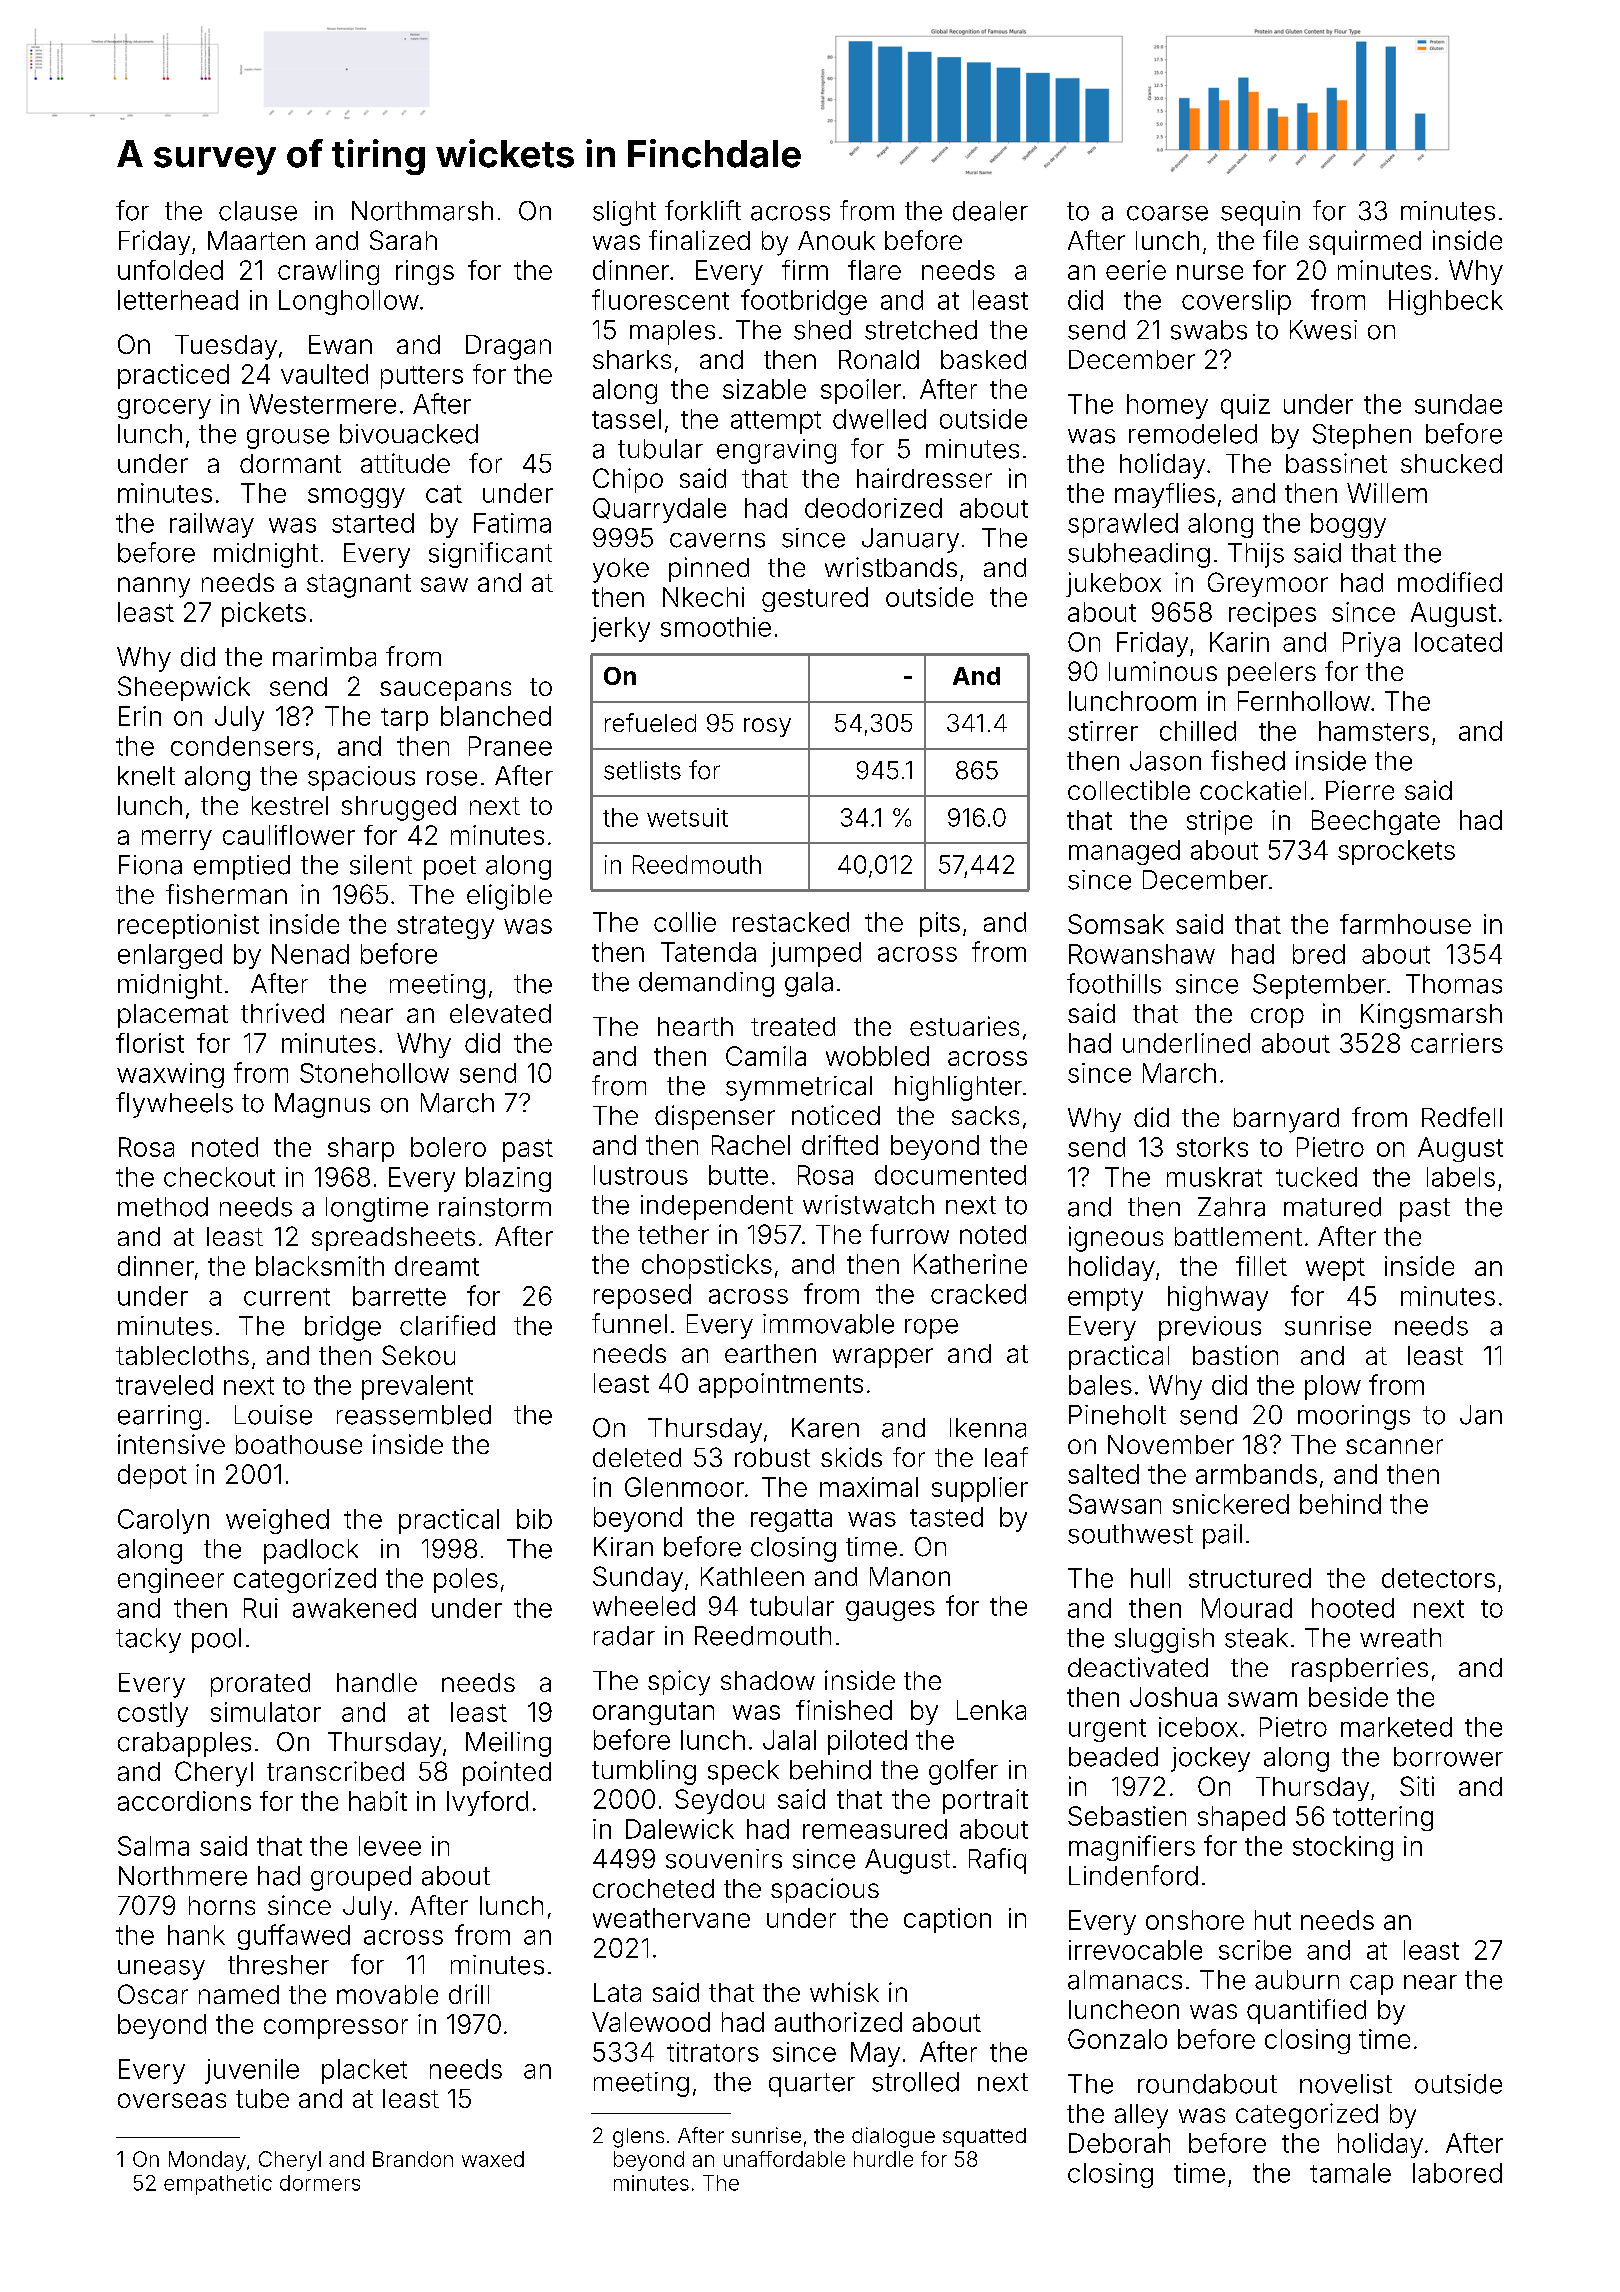  Describe the element at coordinates (1335, 1269) in the screenshot. I see `wept` at that location.
